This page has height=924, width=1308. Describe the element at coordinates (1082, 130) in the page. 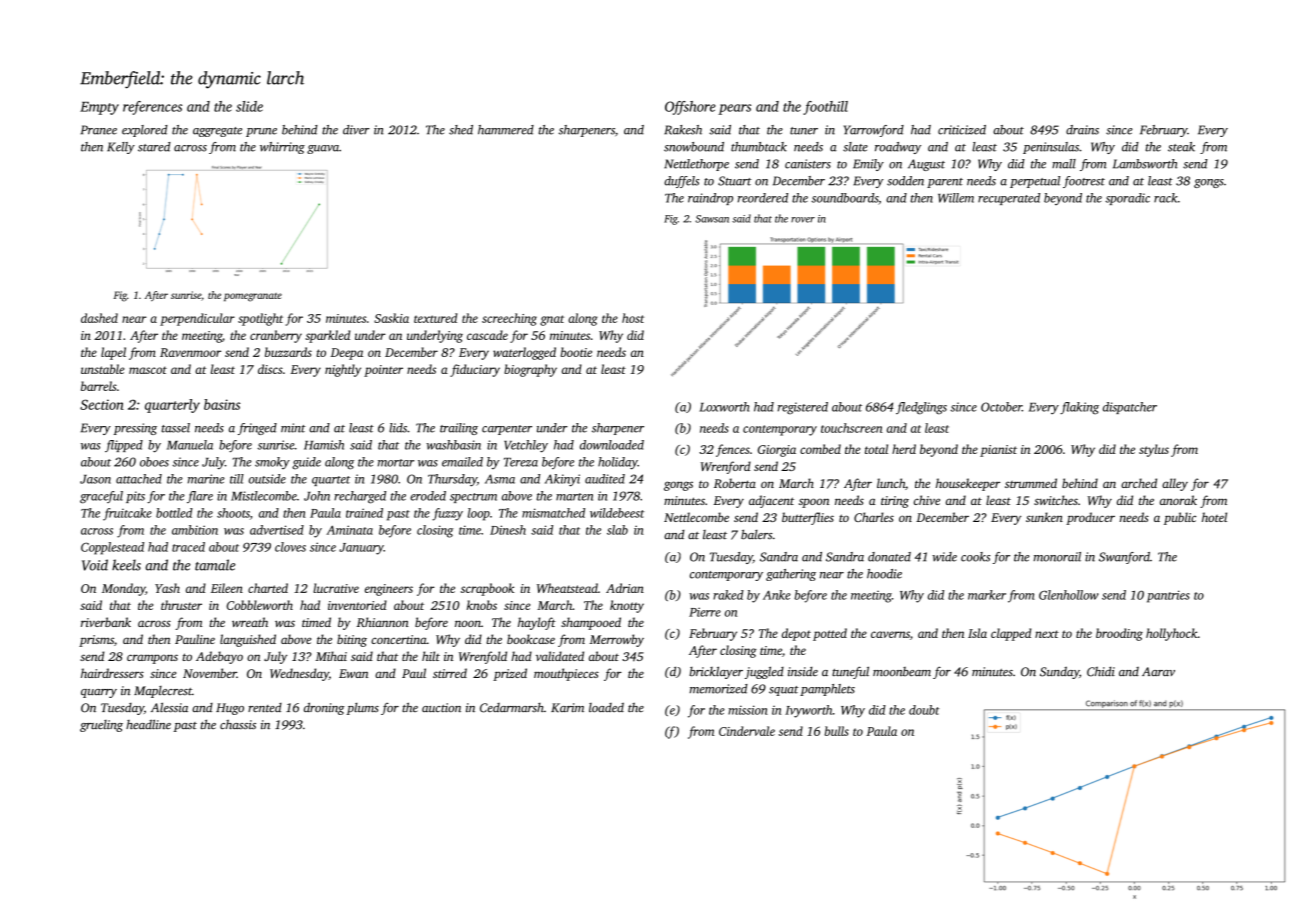

I see `drains` at that location.
